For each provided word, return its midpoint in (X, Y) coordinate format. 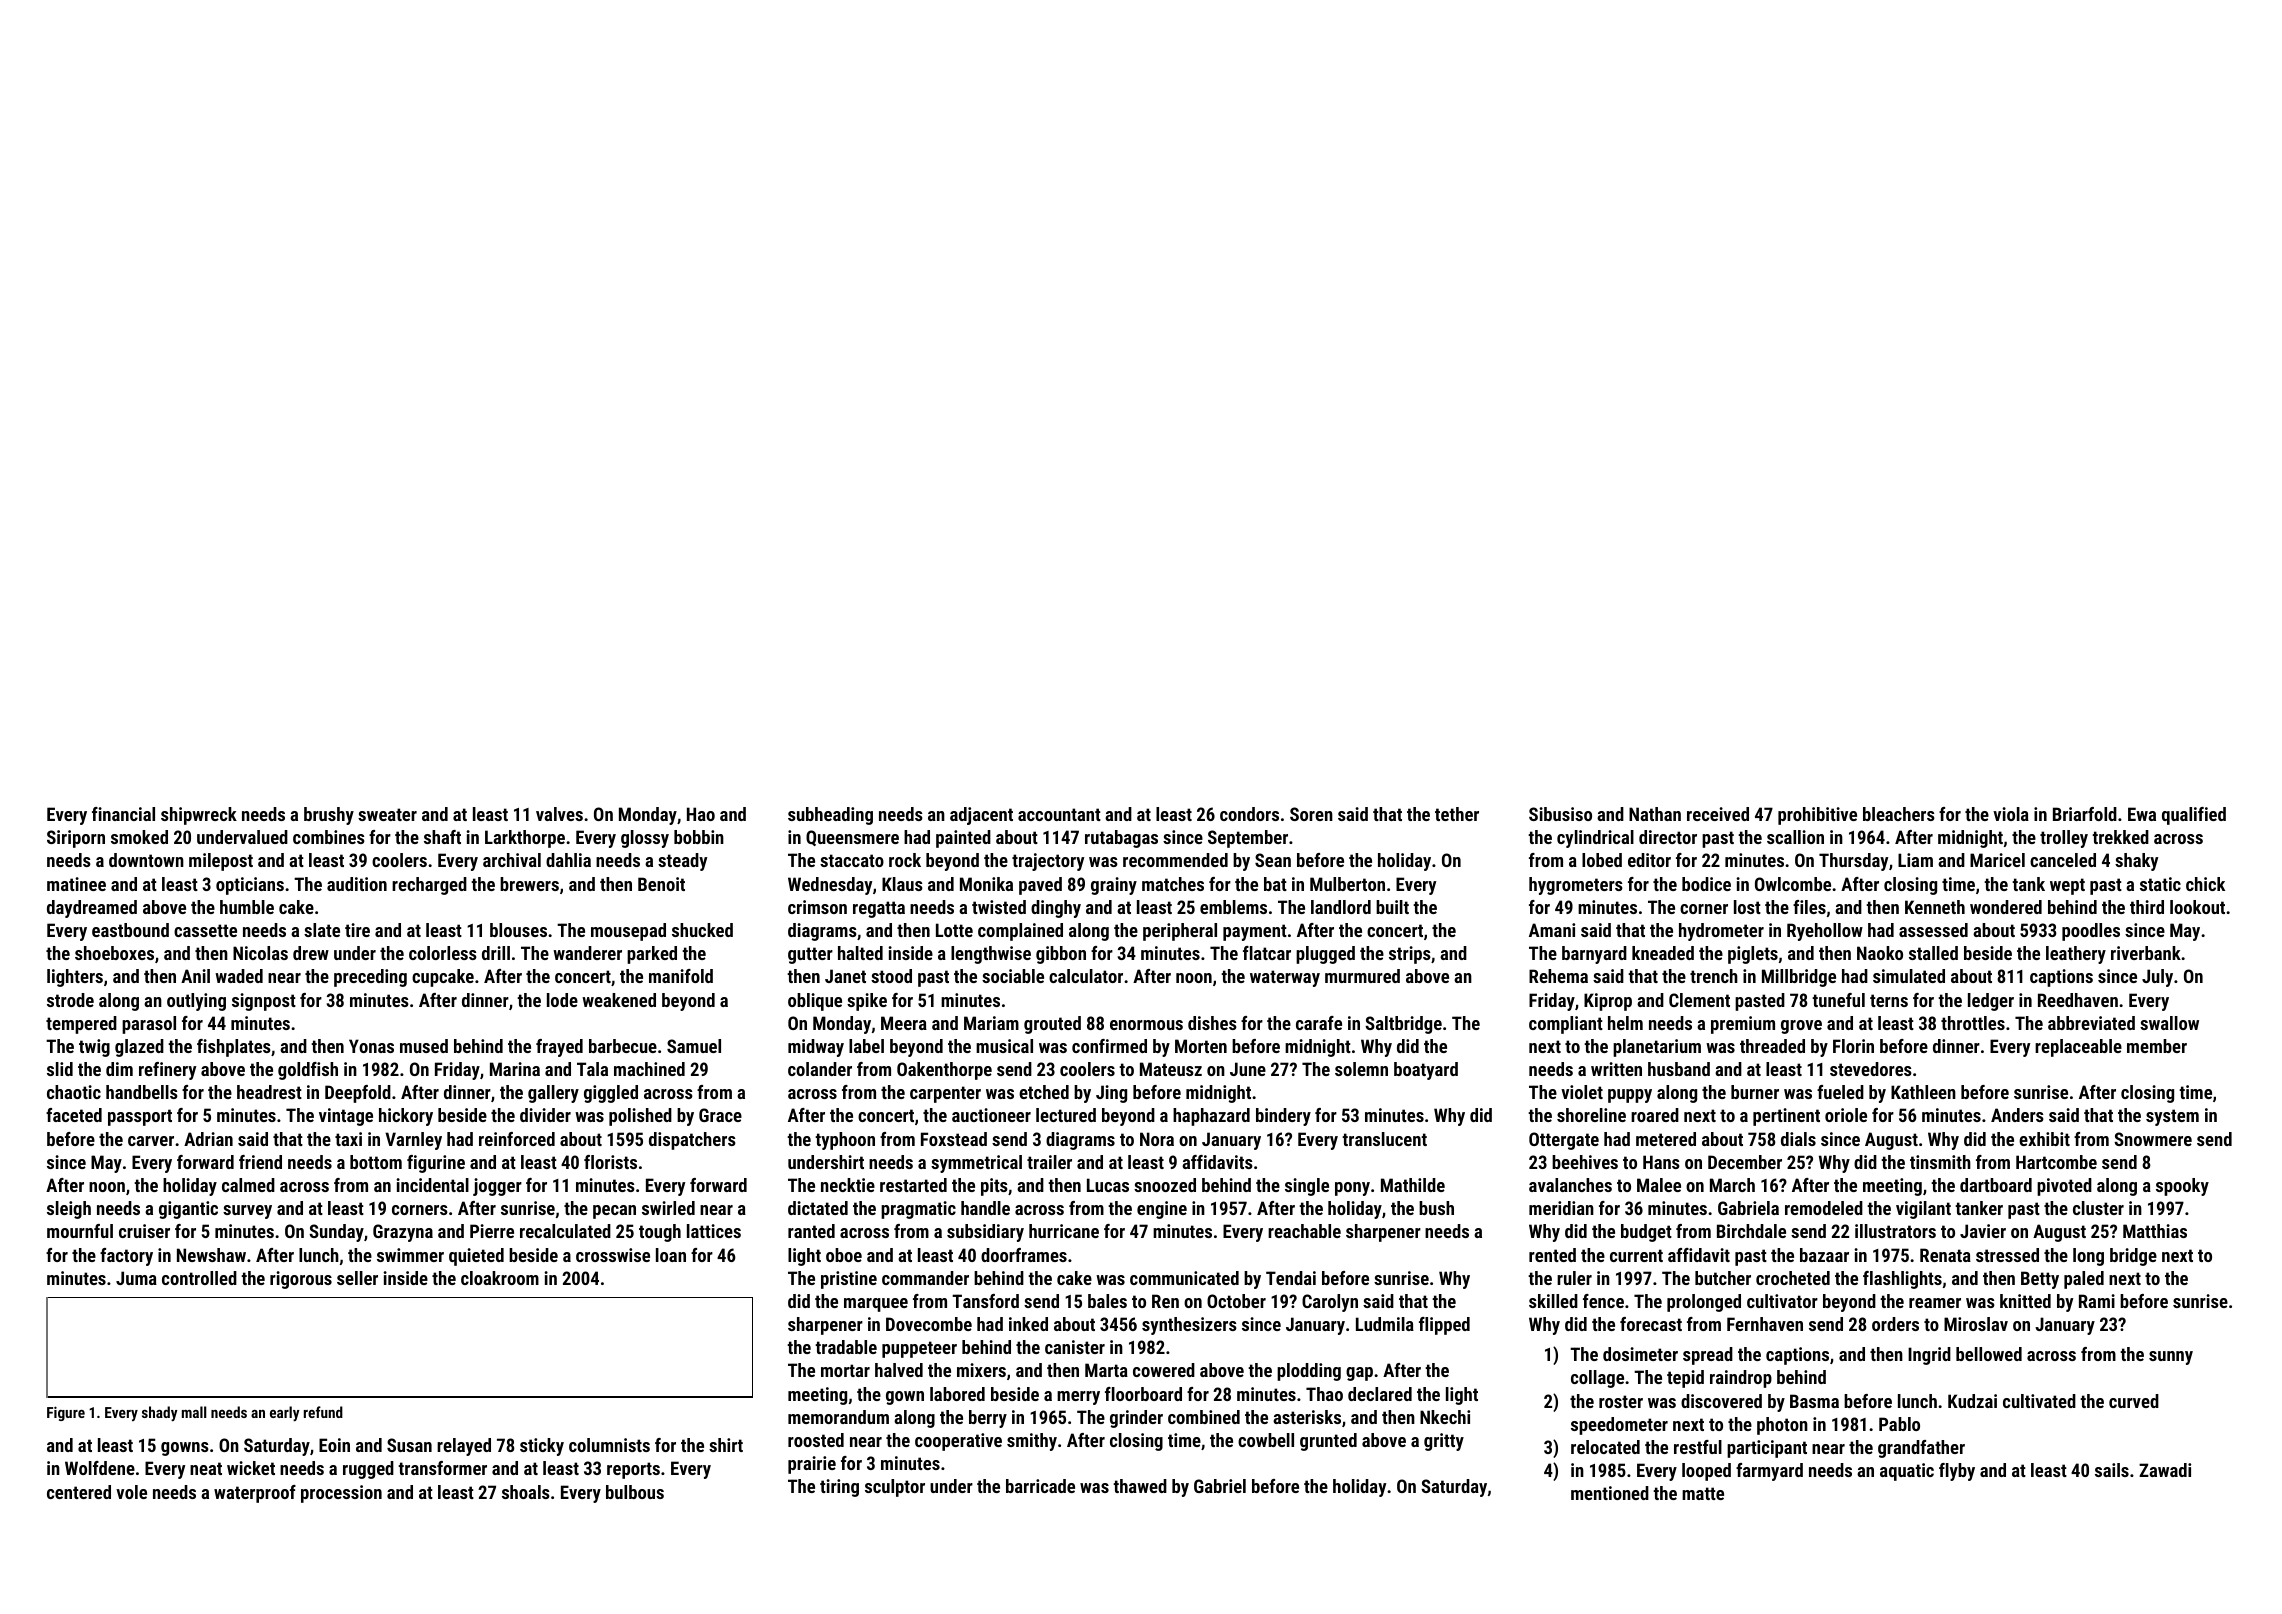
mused (424, 1046)
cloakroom (500, 1278)
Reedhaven (2078, 1000)
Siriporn (76, 839)
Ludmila (1385, 1324)
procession (341, 1494)
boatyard (1426, 1071)
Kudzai (1972, 1401)
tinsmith (1940, 1162)
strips (1410, 955)
